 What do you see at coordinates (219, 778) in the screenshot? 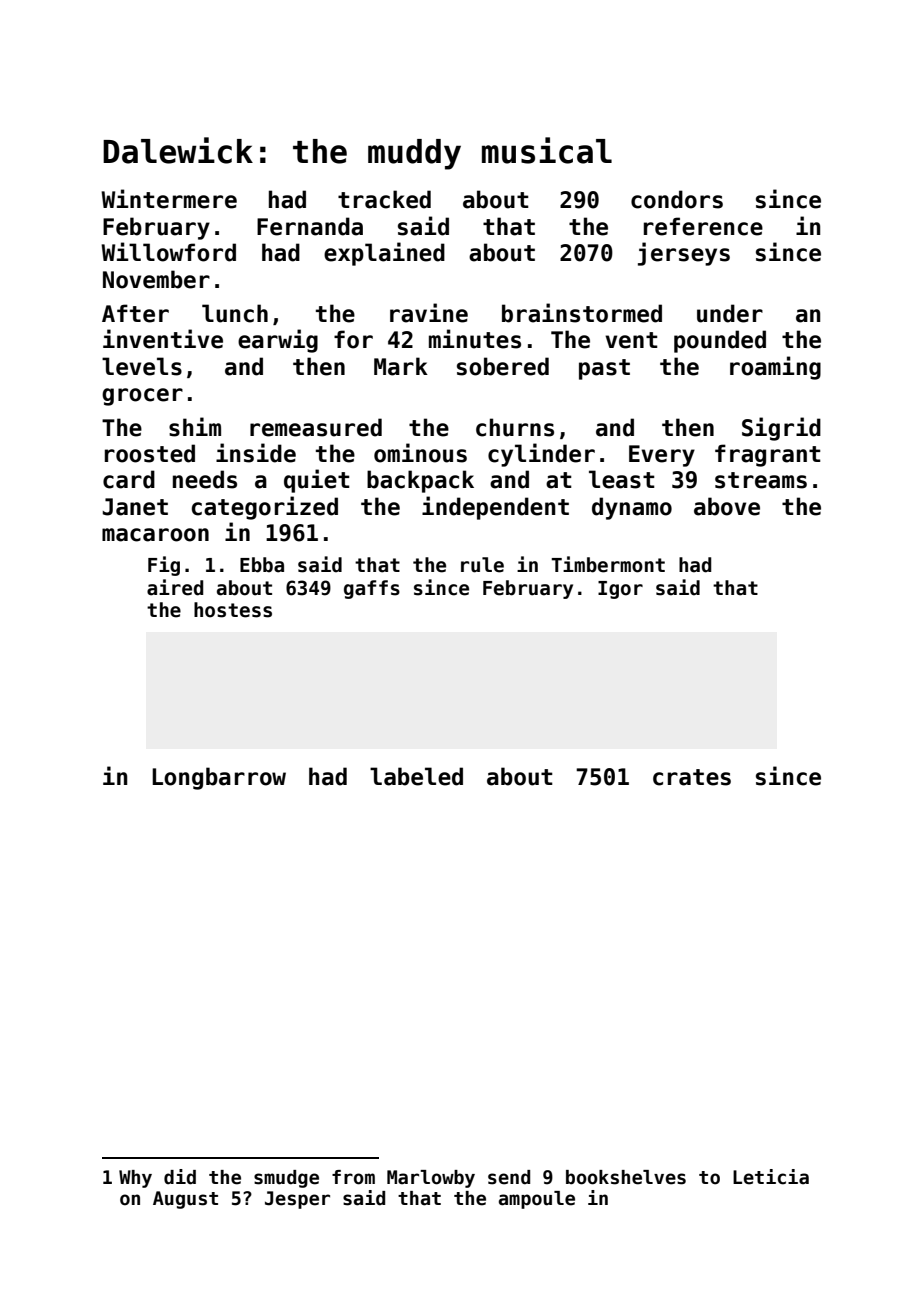
I see `Longbarrow` at bounding box center [219, 778].
